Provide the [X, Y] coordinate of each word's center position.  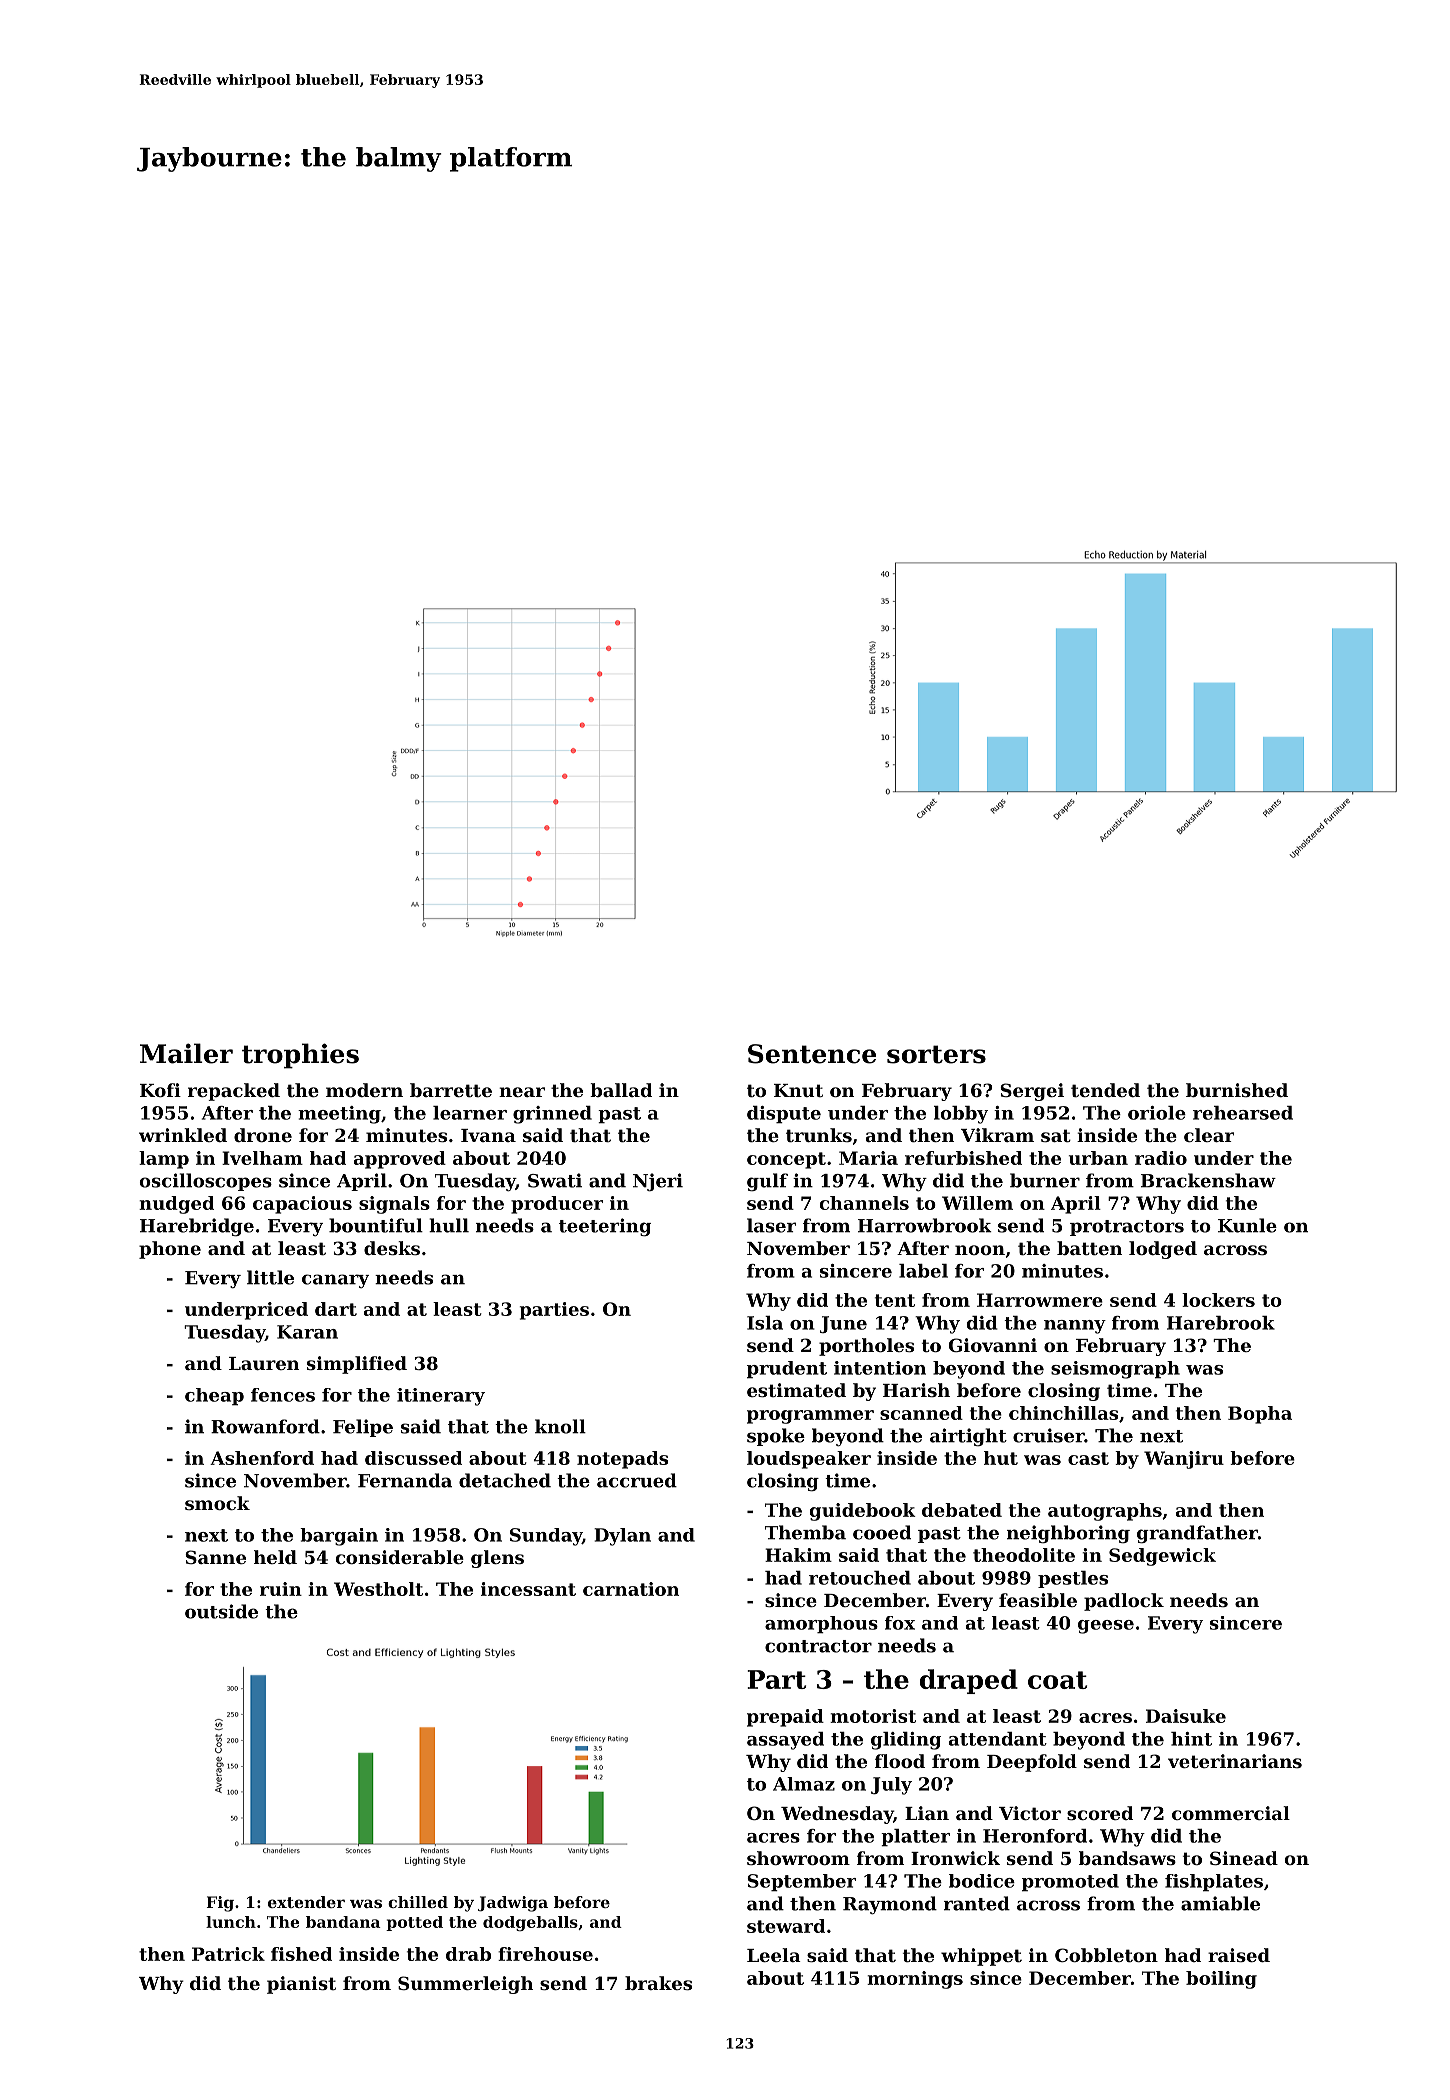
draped [969, 1681]
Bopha [1260, 1415]
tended [1105, 1090]
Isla [765, 1323]
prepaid [785, 1718]
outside [221, 1611]
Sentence [812, 1054]
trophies [300, 1056]
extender [306, 1902]
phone [170, 1250]
